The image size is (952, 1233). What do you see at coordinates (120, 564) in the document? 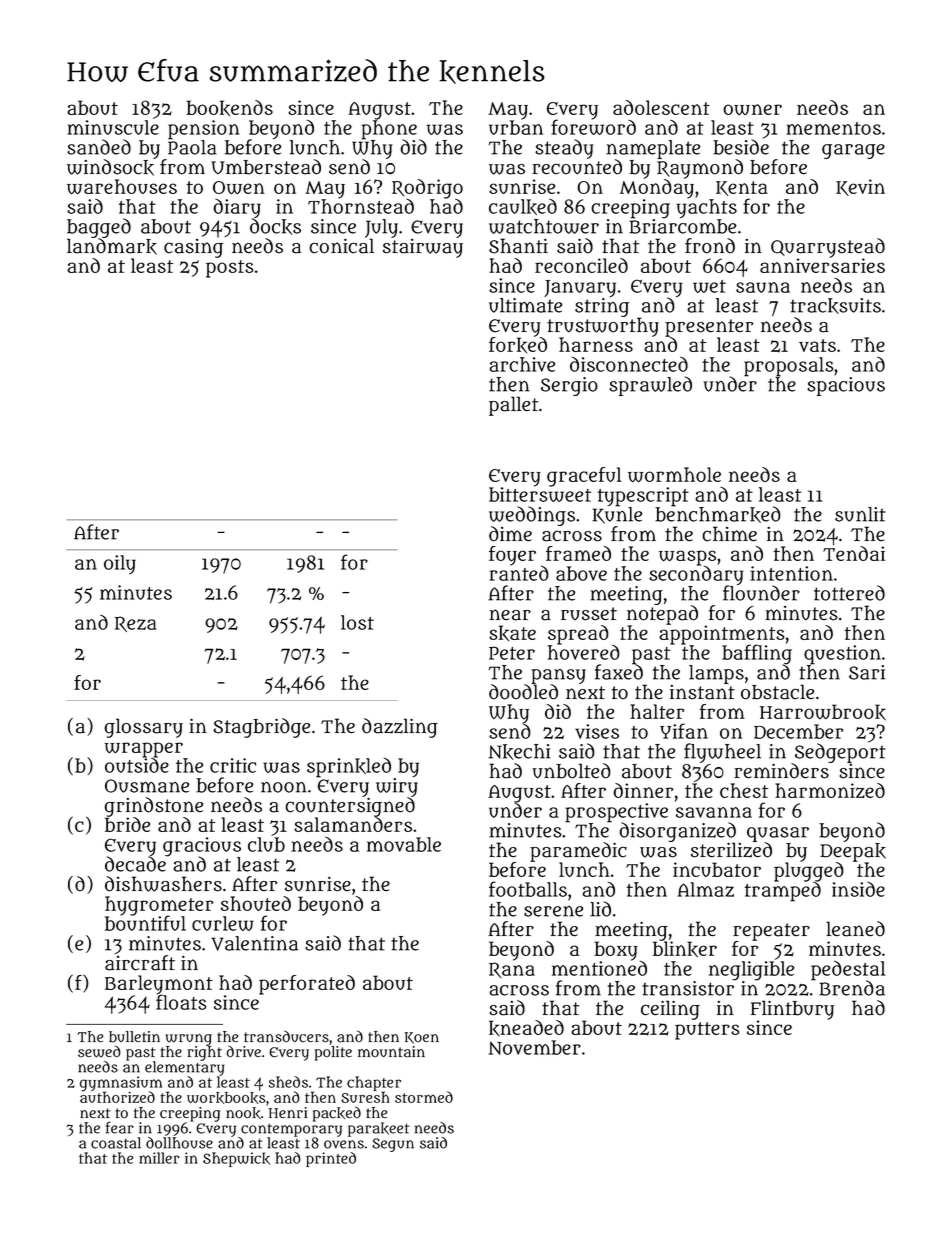
I see `oily` at bounding box center [120, 564].
